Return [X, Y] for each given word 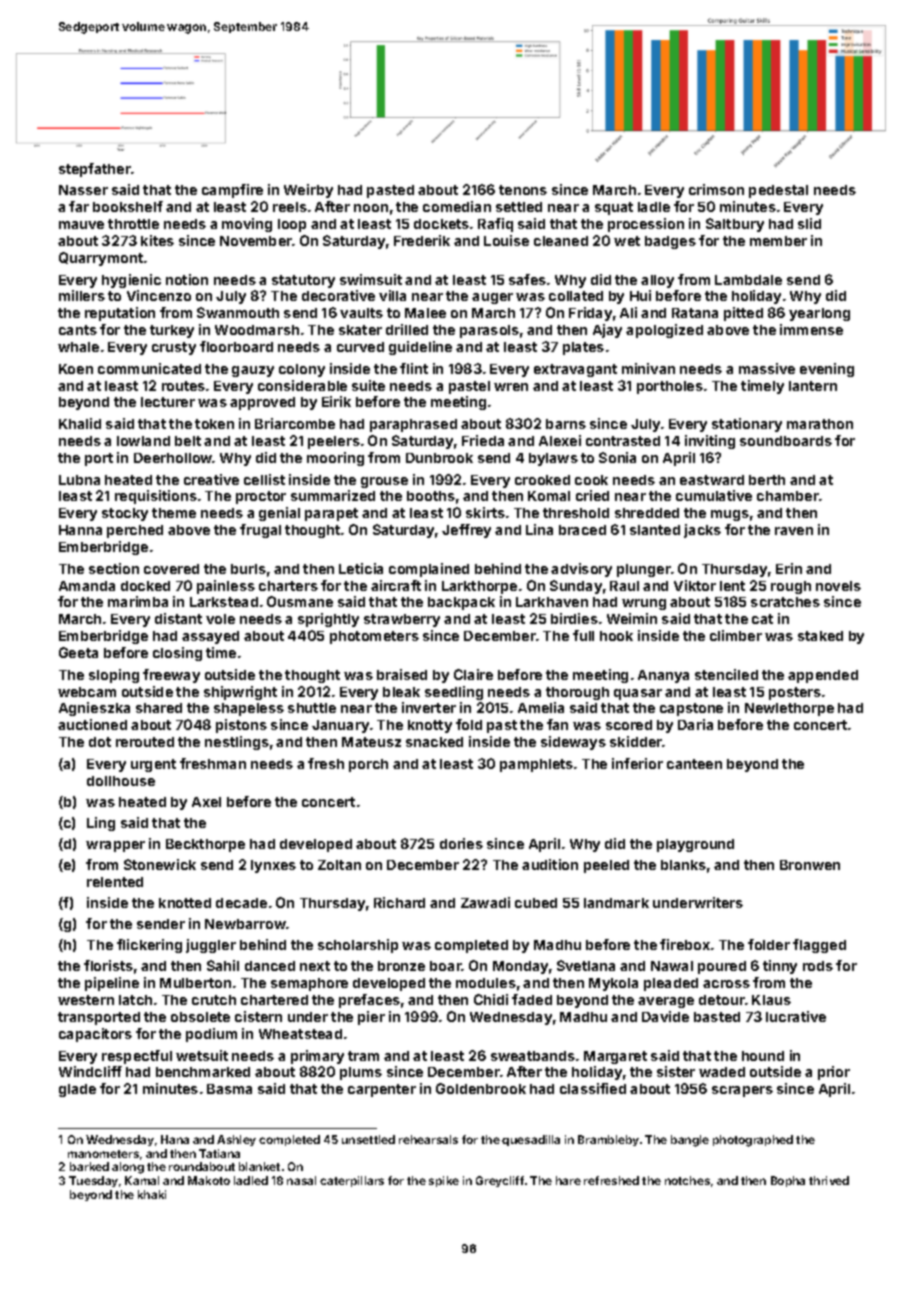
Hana [175, 1139]
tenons [523, 190]
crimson [716, 189]
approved [262, 403]
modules [486, 983]
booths [431, 496]
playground [695, 845]
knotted [185, 903]
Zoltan [339, 865]
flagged [819, 946]
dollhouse [121, 781]
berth [767, 480]
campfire [232, 191]
